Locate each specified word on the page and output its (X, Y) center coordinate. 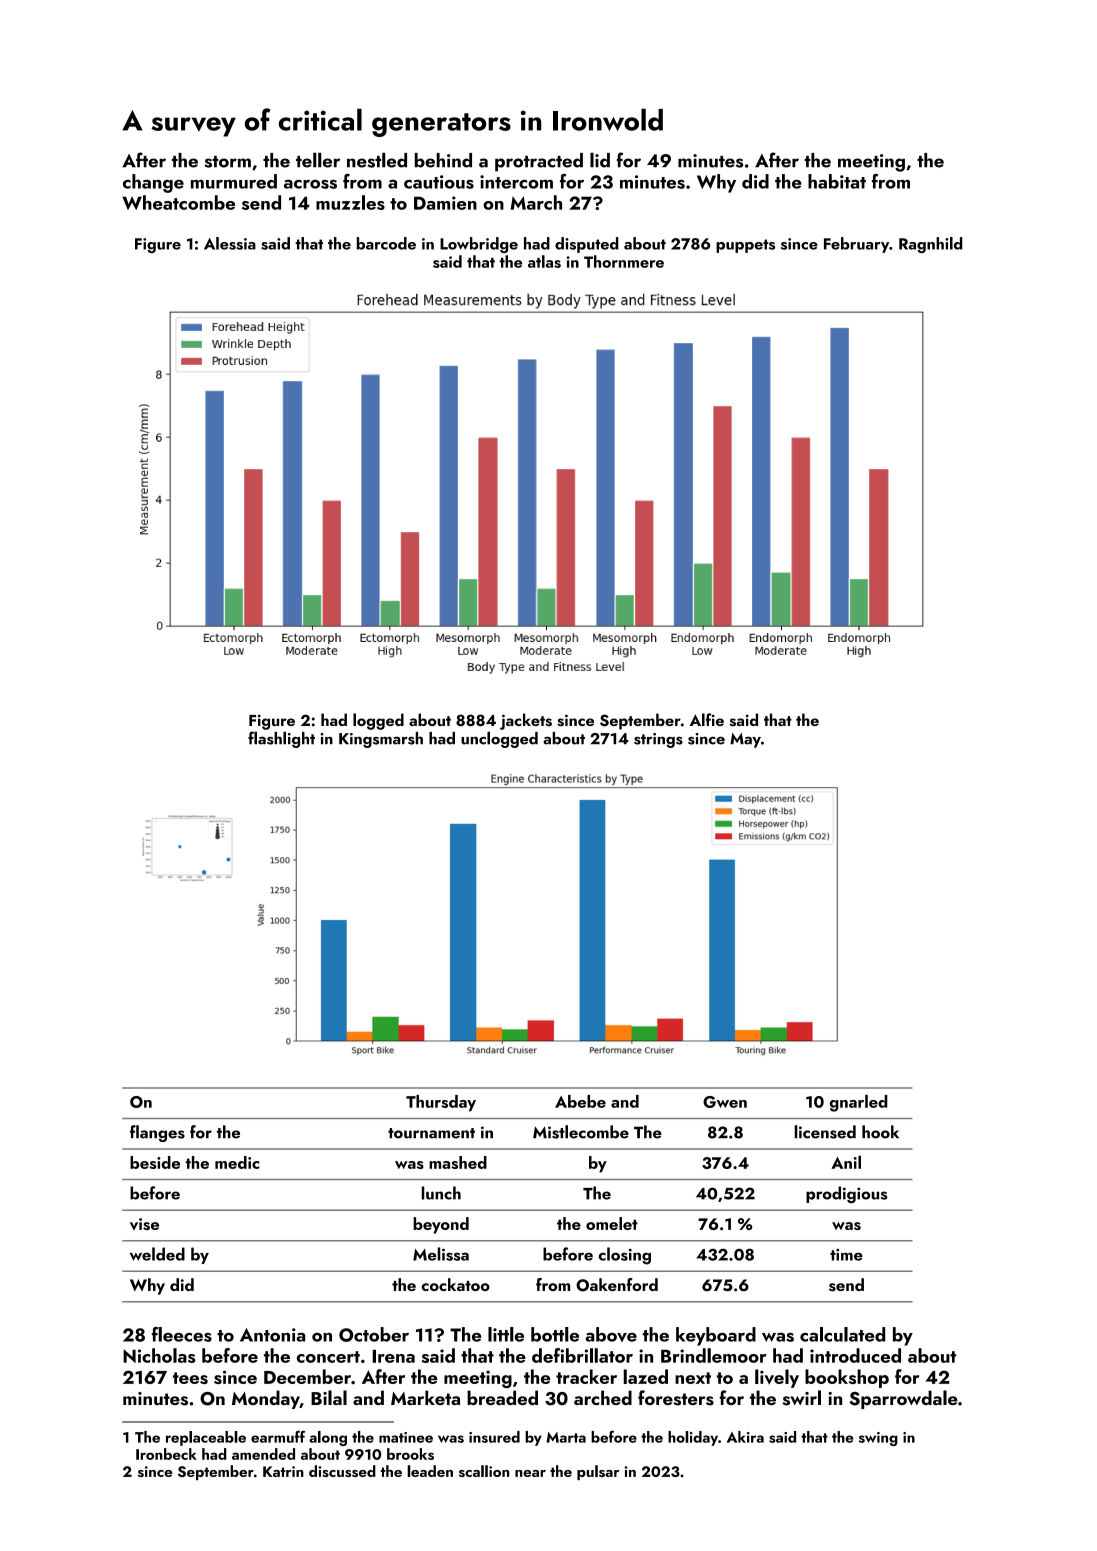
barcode (386, 243)
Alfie (707, 719)
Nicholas (159, 1355)
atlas (544, 261)
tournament (431, 1133)
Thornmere (624, 261)
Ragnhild (930, 245)
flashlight (281, 739)
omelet (612, 1223)
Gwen (725, 1102)
